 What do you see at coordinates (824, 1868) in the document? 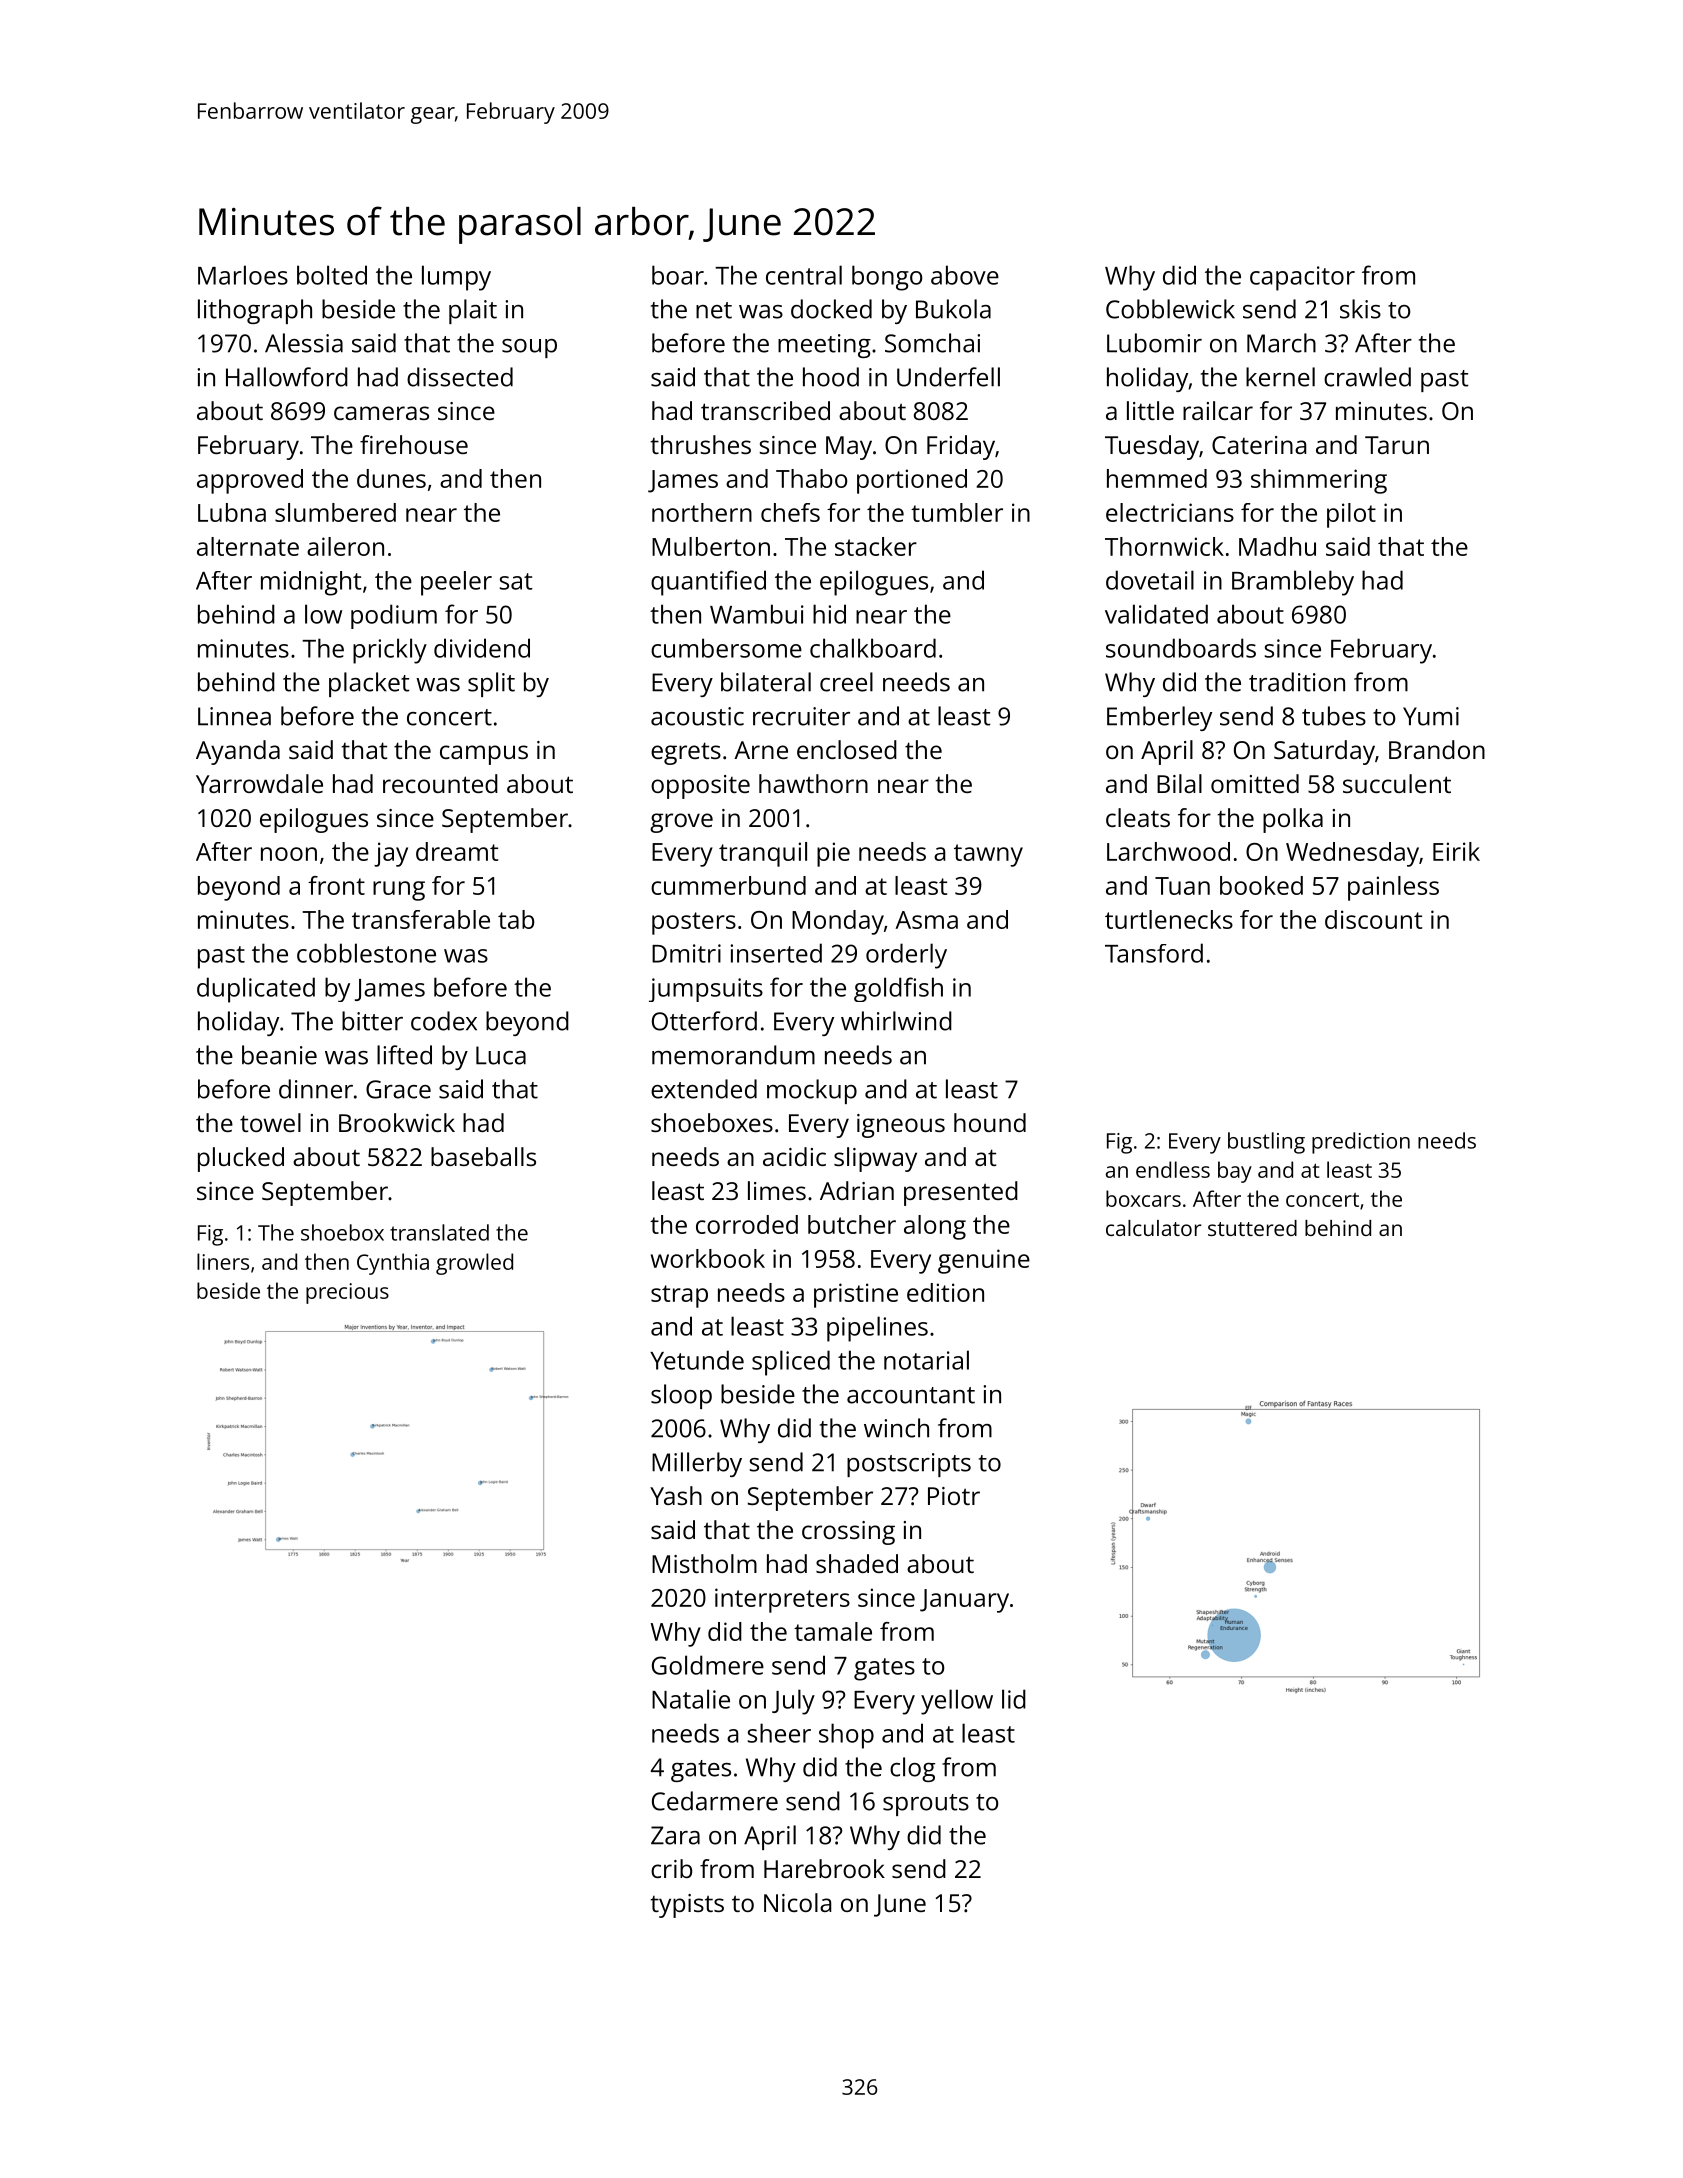
I see `Harebrook` at bounding box center [824, 1868].
